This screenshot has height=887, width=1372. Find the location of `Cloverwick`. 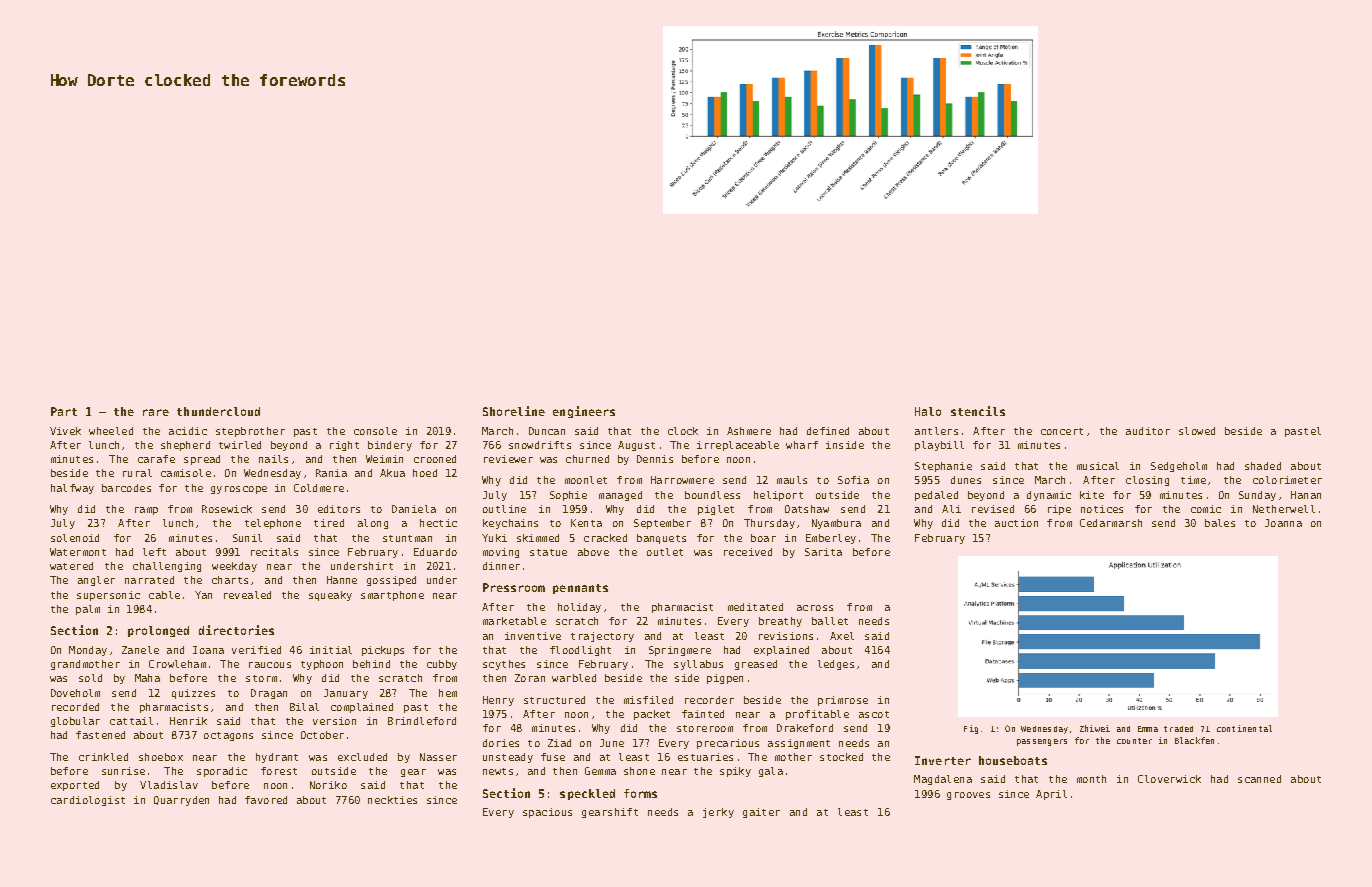

Cloverwick is located at coordinates (1169, 779).
